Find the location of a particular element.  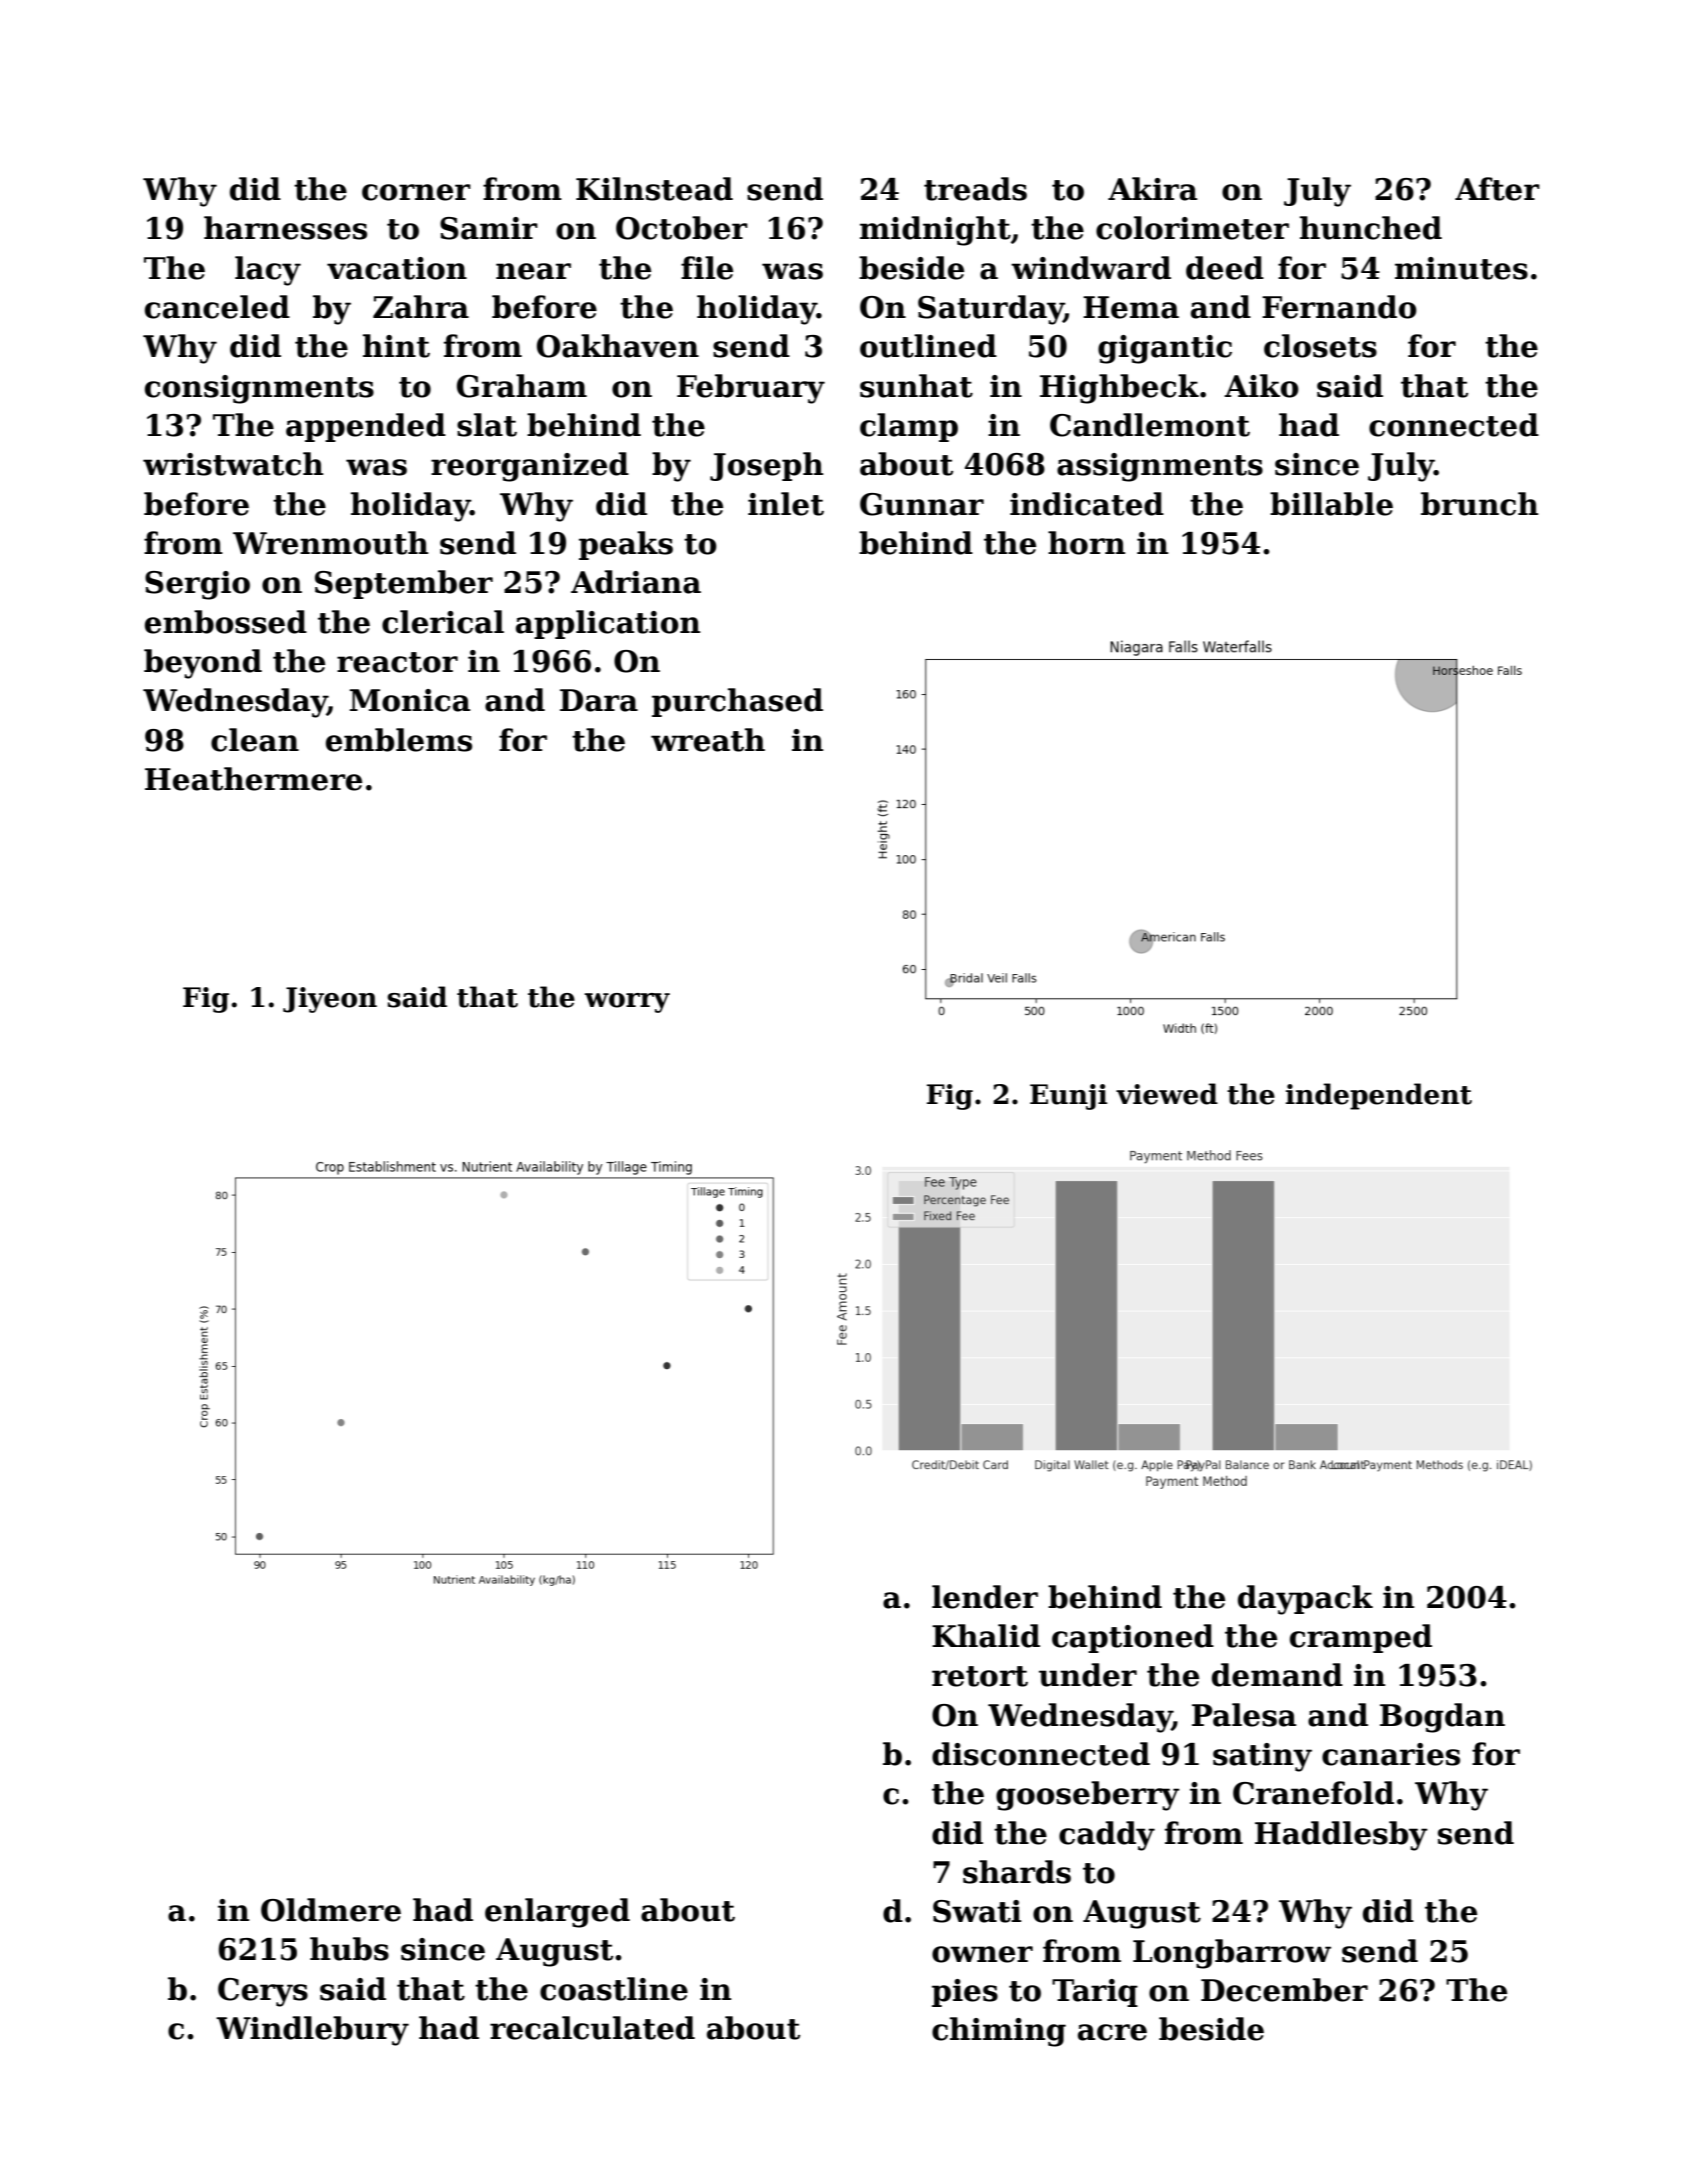

independent is located at coordinates (1379, 1096).
